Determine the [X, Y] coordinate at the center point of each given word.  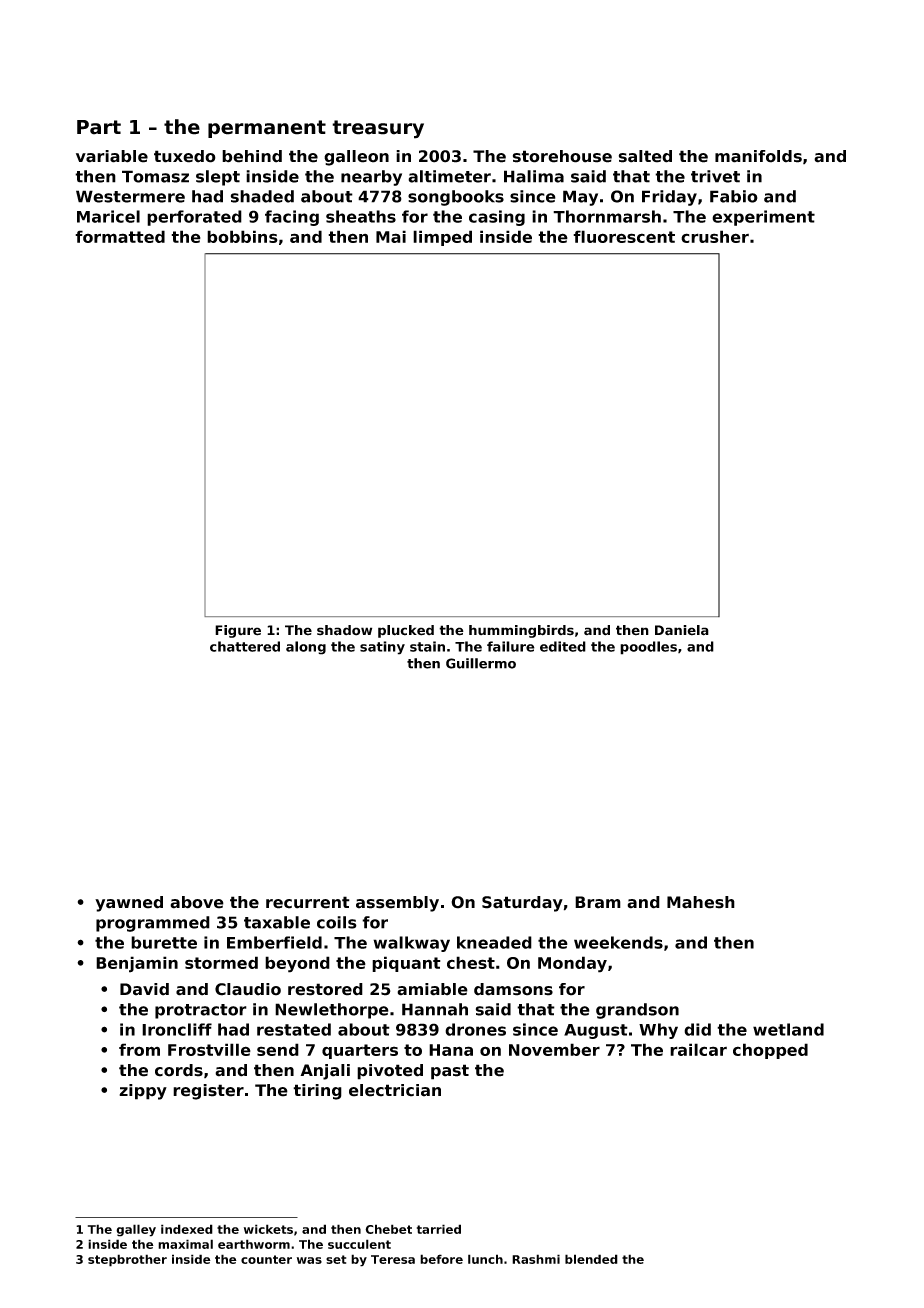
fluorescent [624, 236]
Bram [598, 902]
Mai [391, 236]
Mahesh [701, 902]
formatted [120, 236]
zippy [143, 1092]
